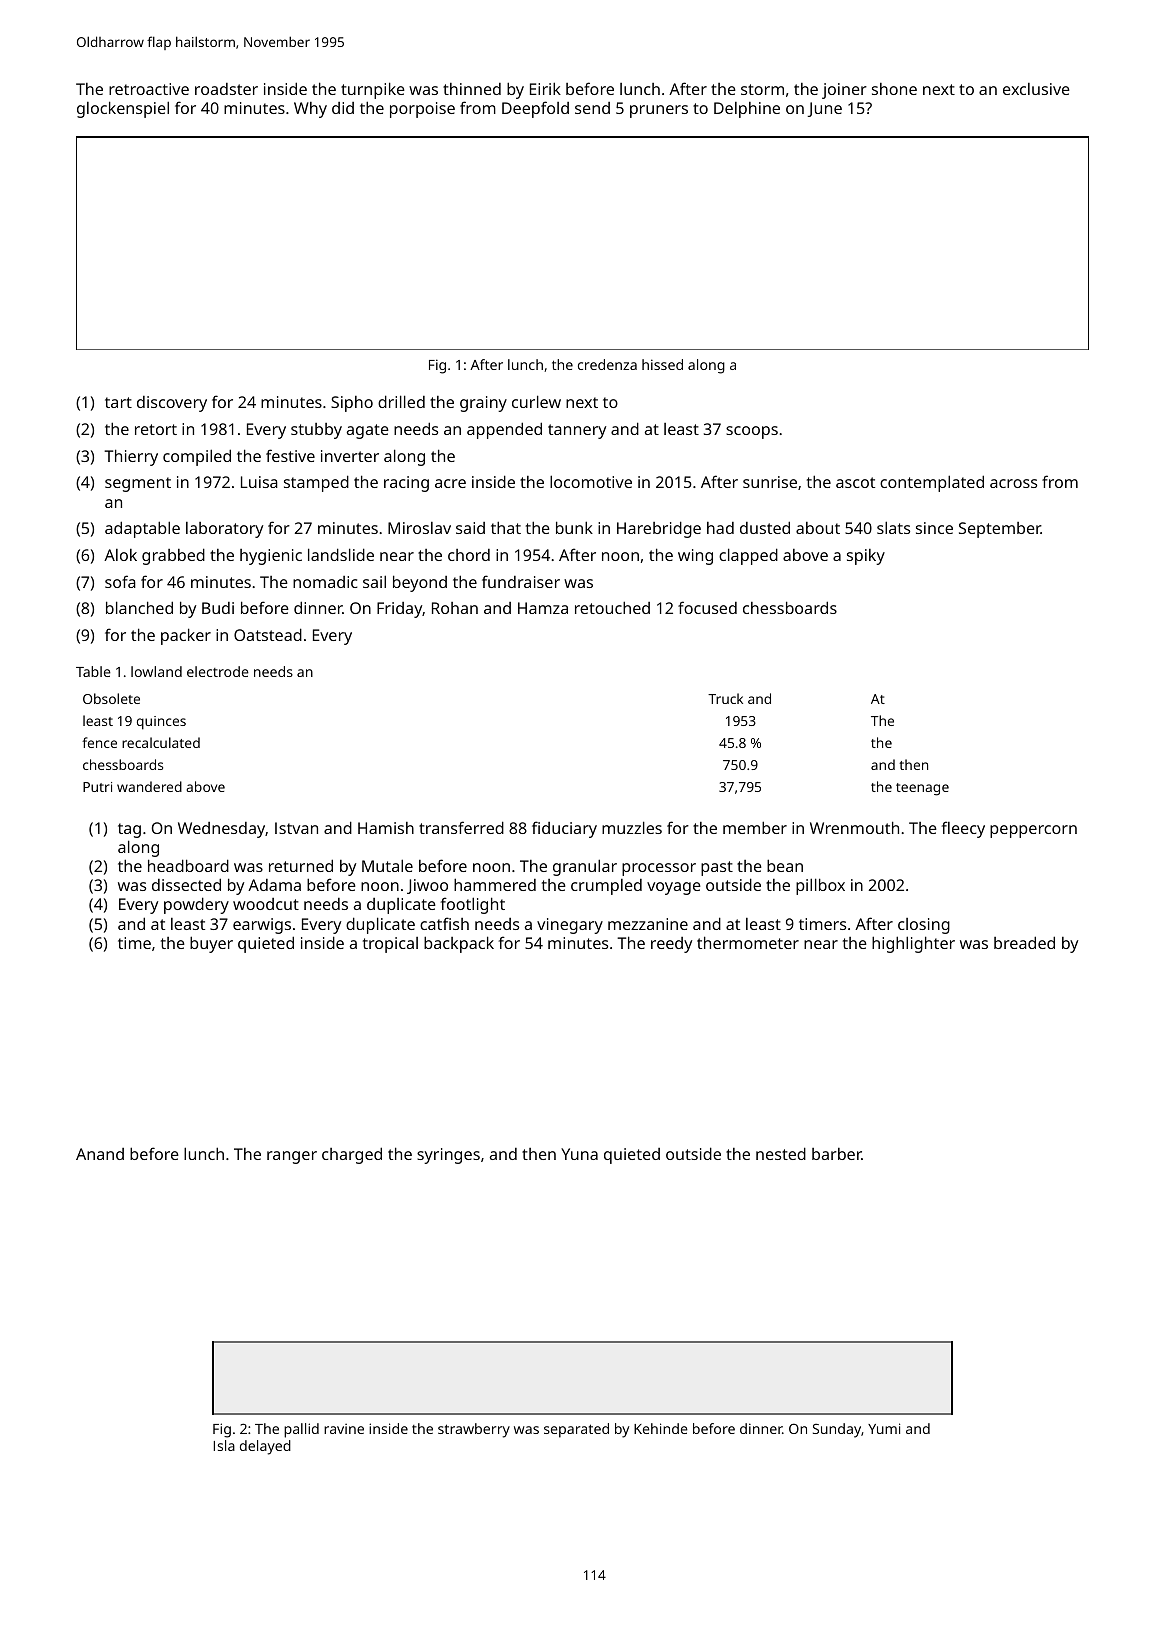  Describe the element at coordinates (1036, 89) in the screenshot. I see `exclusive` at that location.
